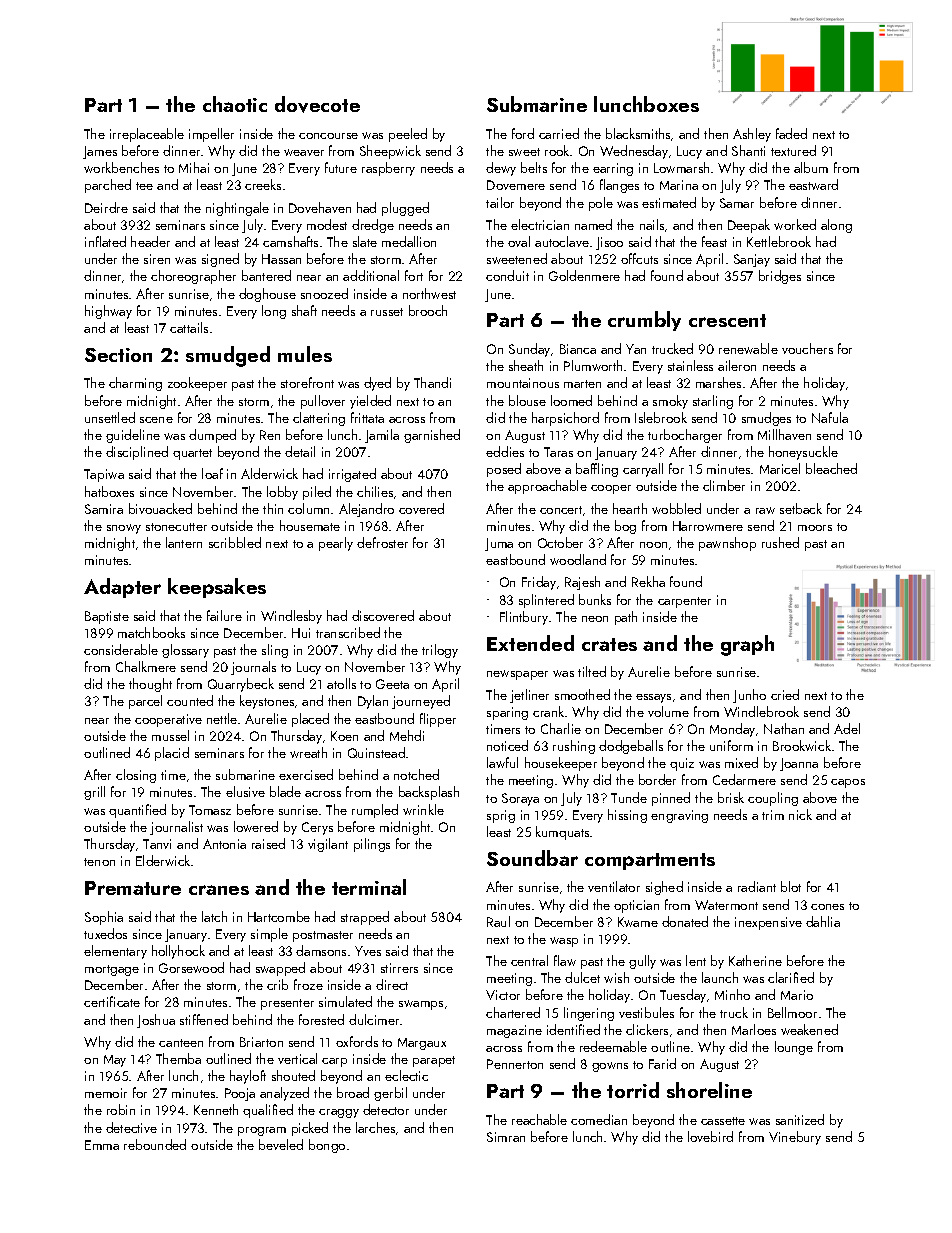 Image resolution: width=952 pixels, height=1233 pixels. What do you see at coordinates (780, 542) in the screenshot?
I see `rushed` at bounding box center [780, 542].
